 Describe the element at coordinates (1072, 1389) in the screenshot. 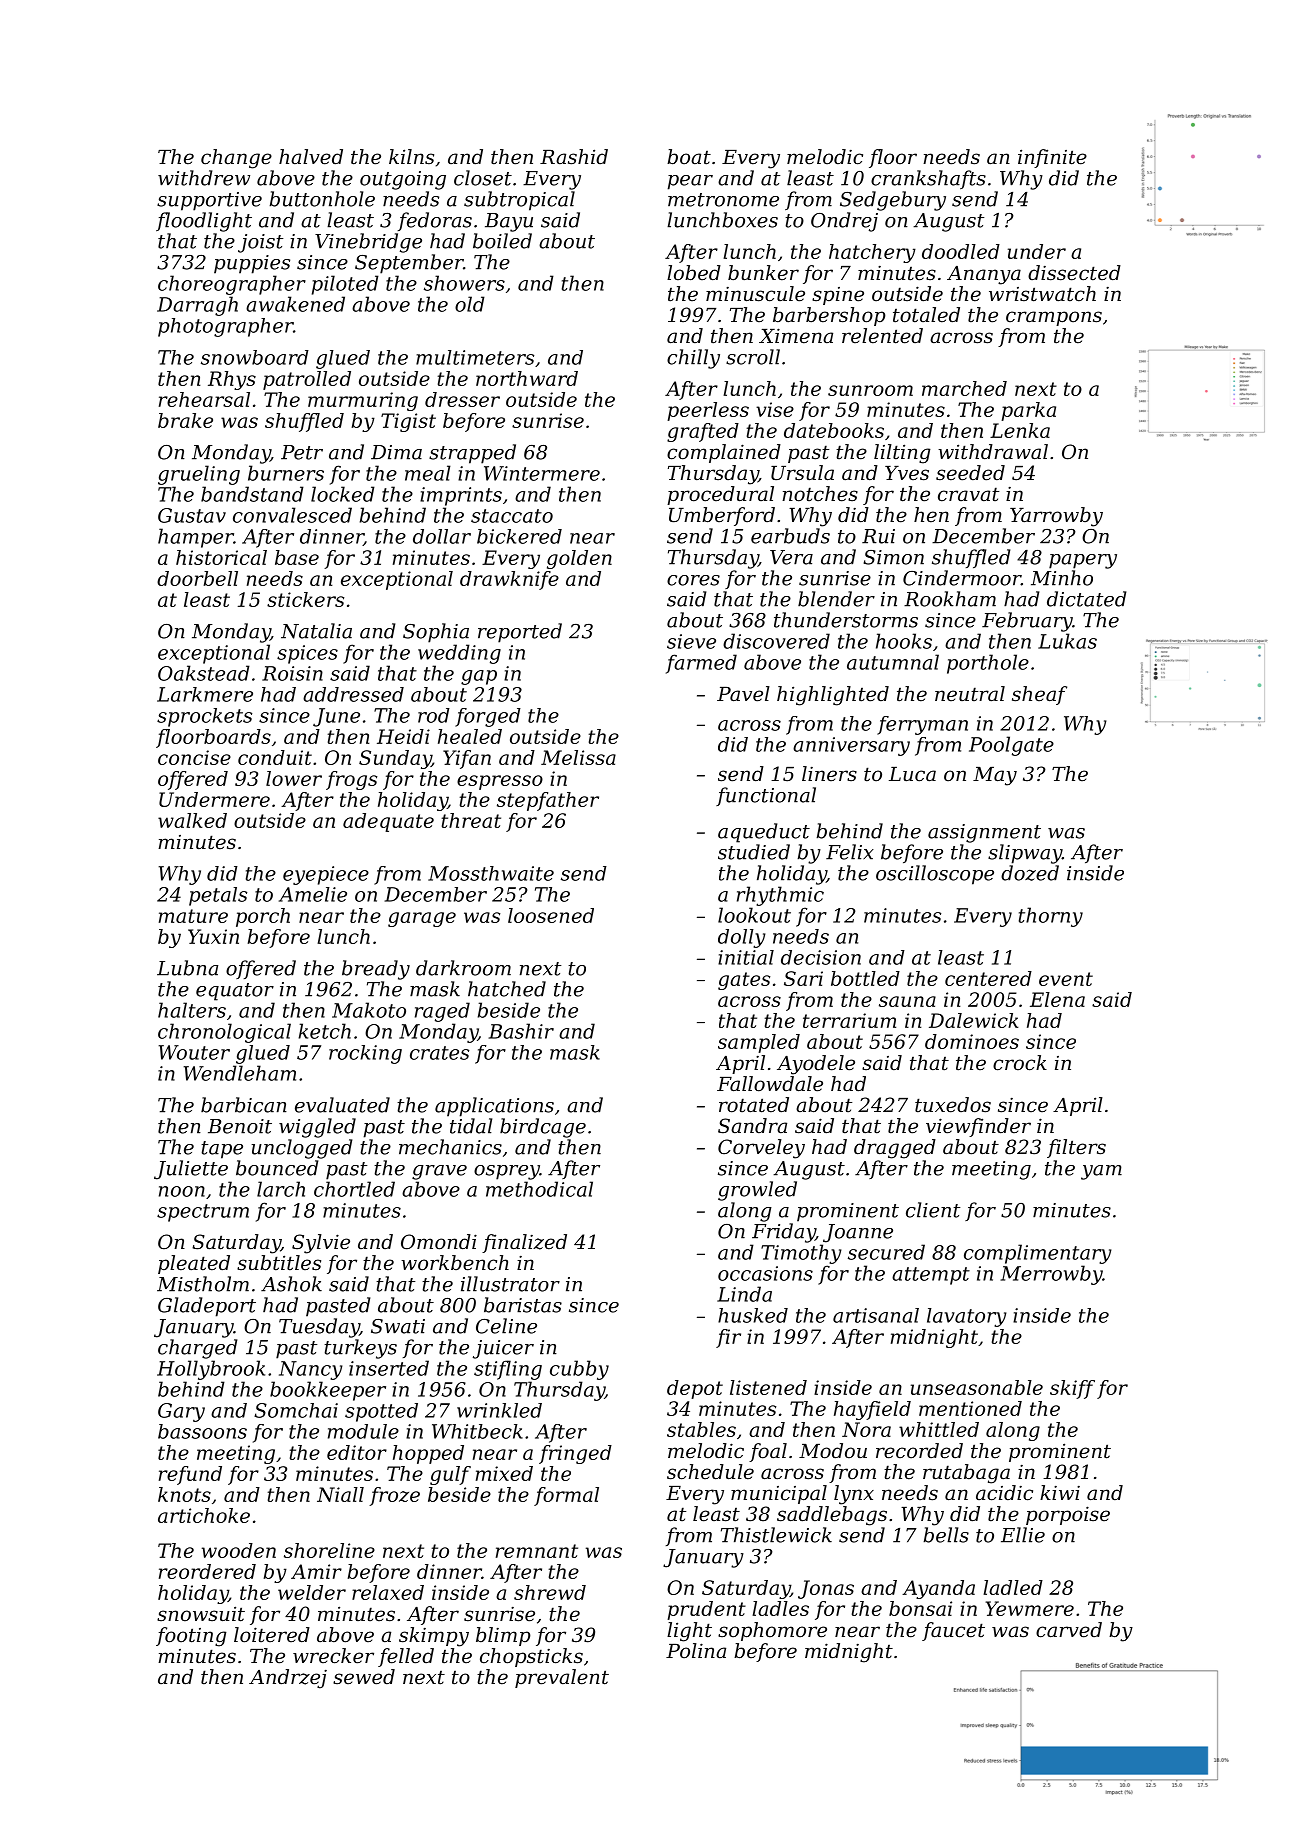

I see `skiff` at that location.
